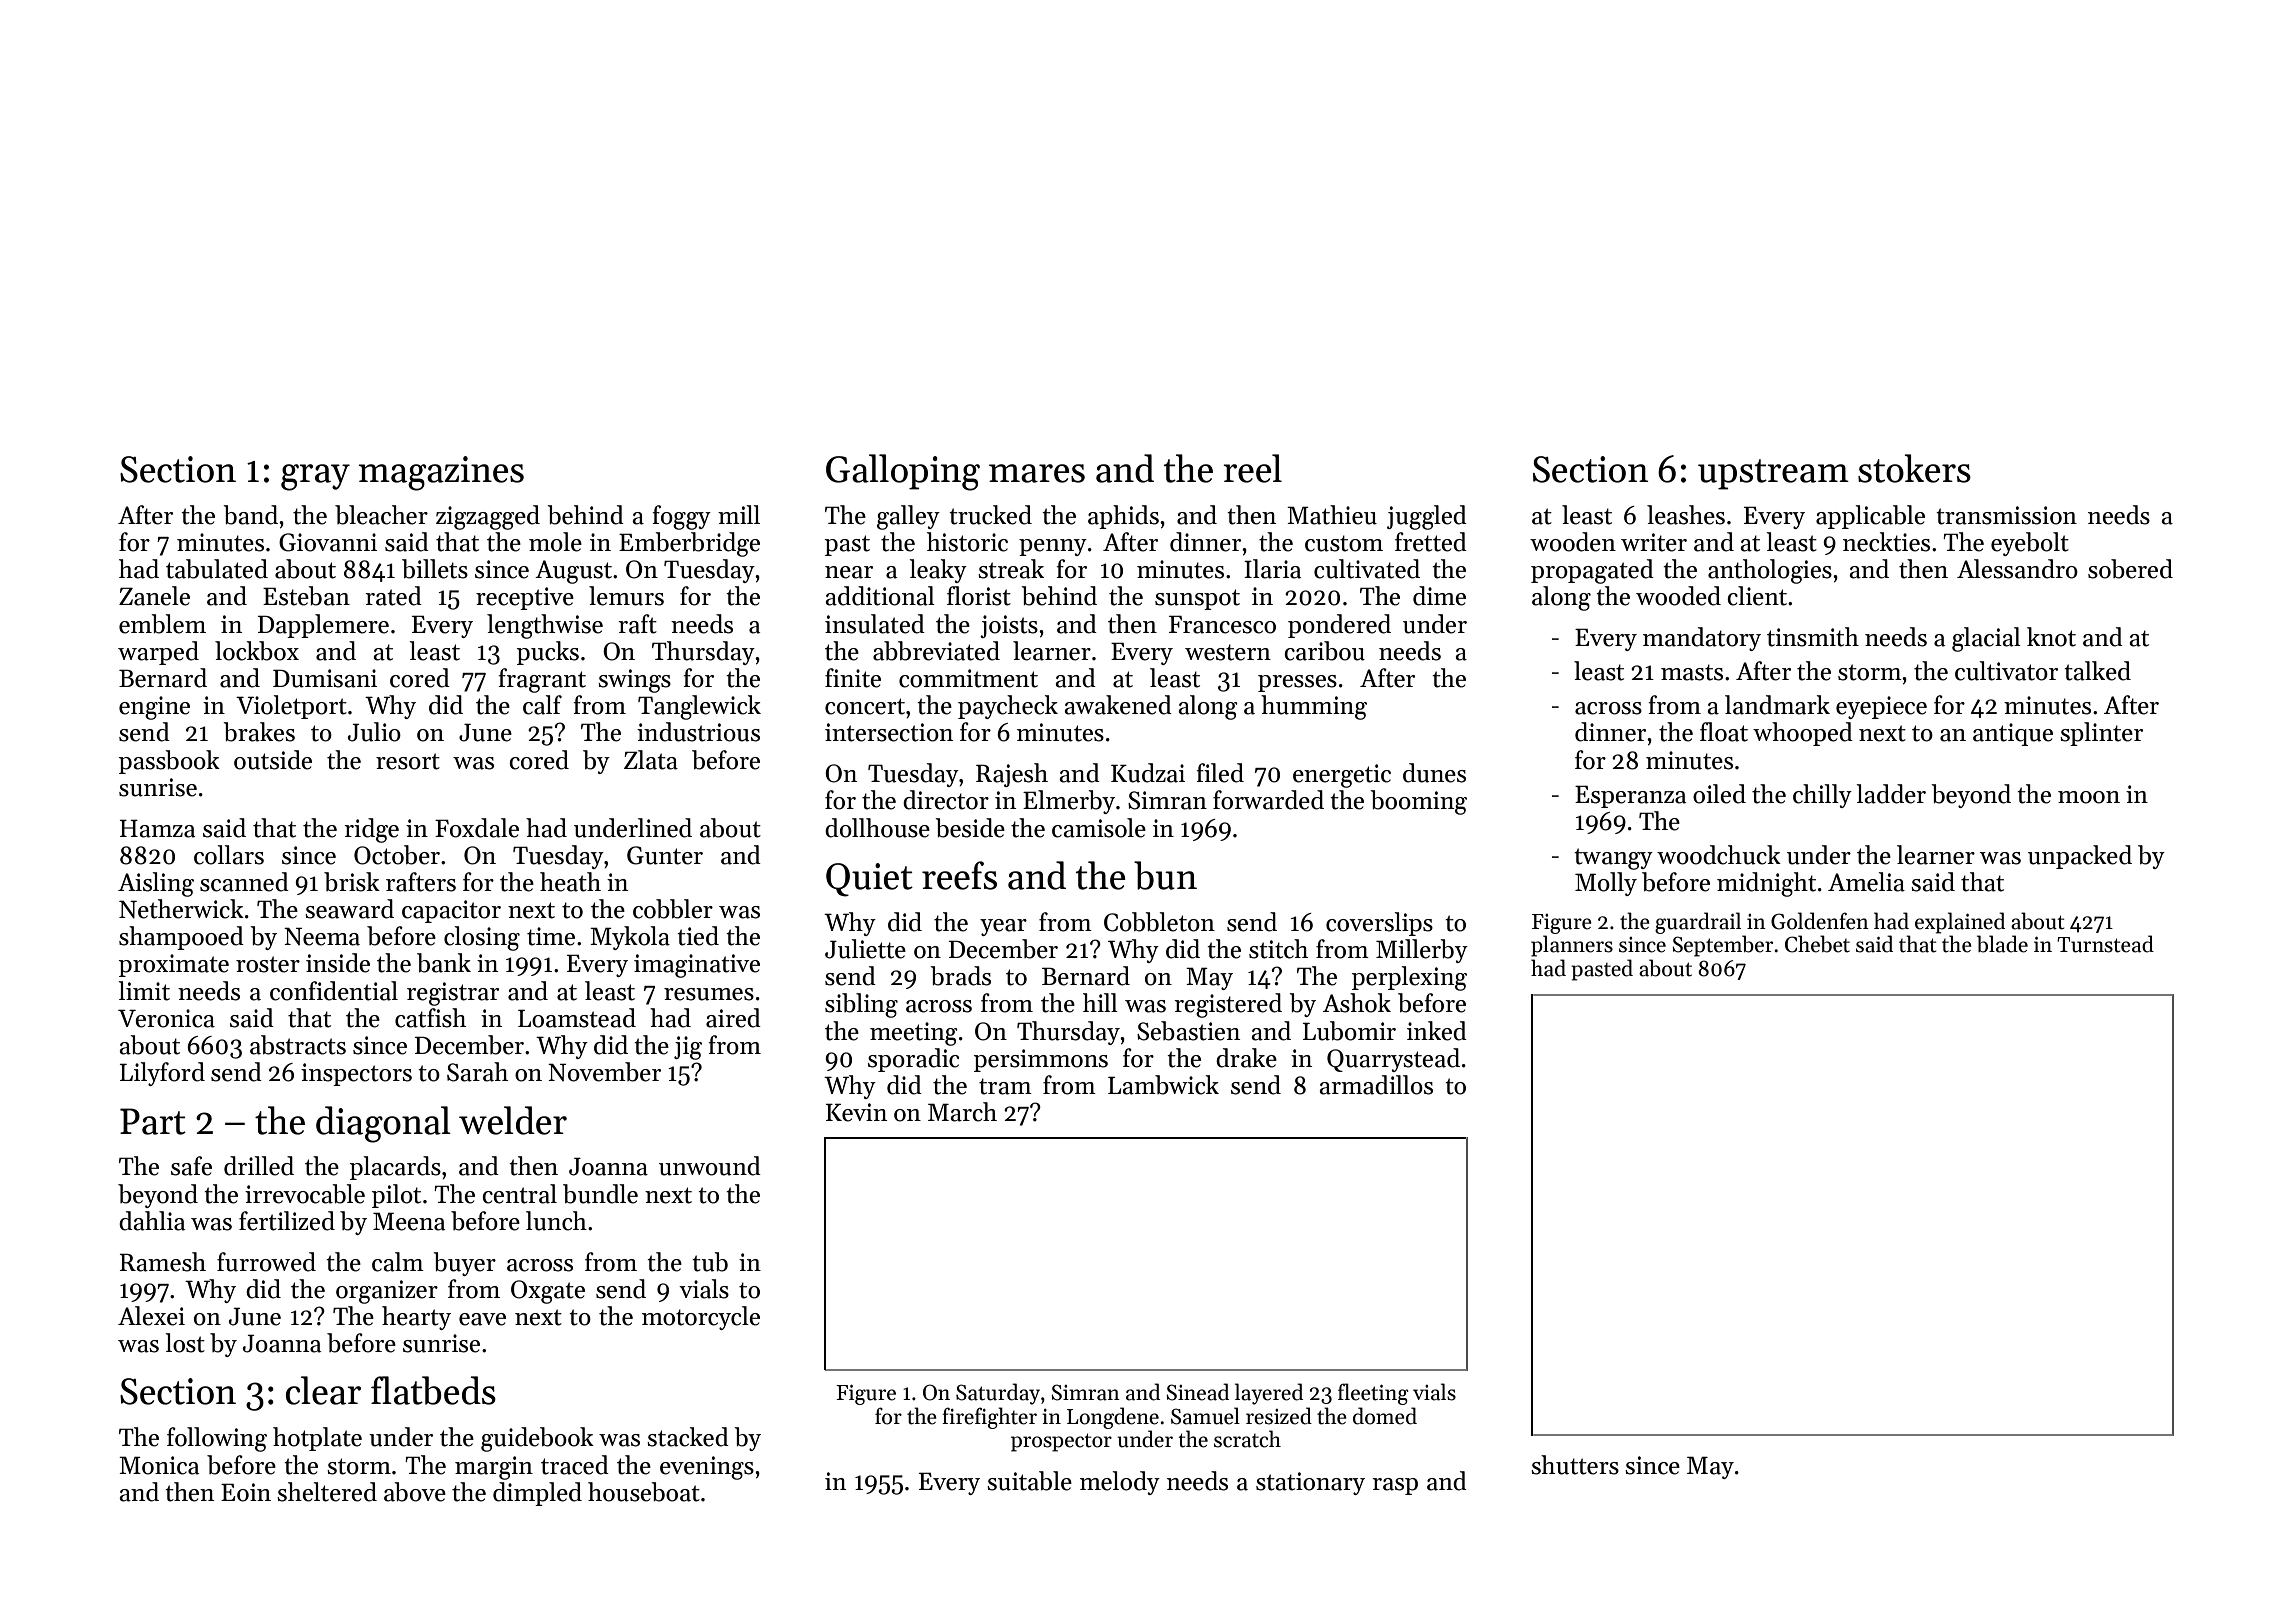 The height and width of the image is (1620, 2292). What do you see at coordinates (1434, 773) in the image?
I see `dunes` at bounding box center [1434, 773].
